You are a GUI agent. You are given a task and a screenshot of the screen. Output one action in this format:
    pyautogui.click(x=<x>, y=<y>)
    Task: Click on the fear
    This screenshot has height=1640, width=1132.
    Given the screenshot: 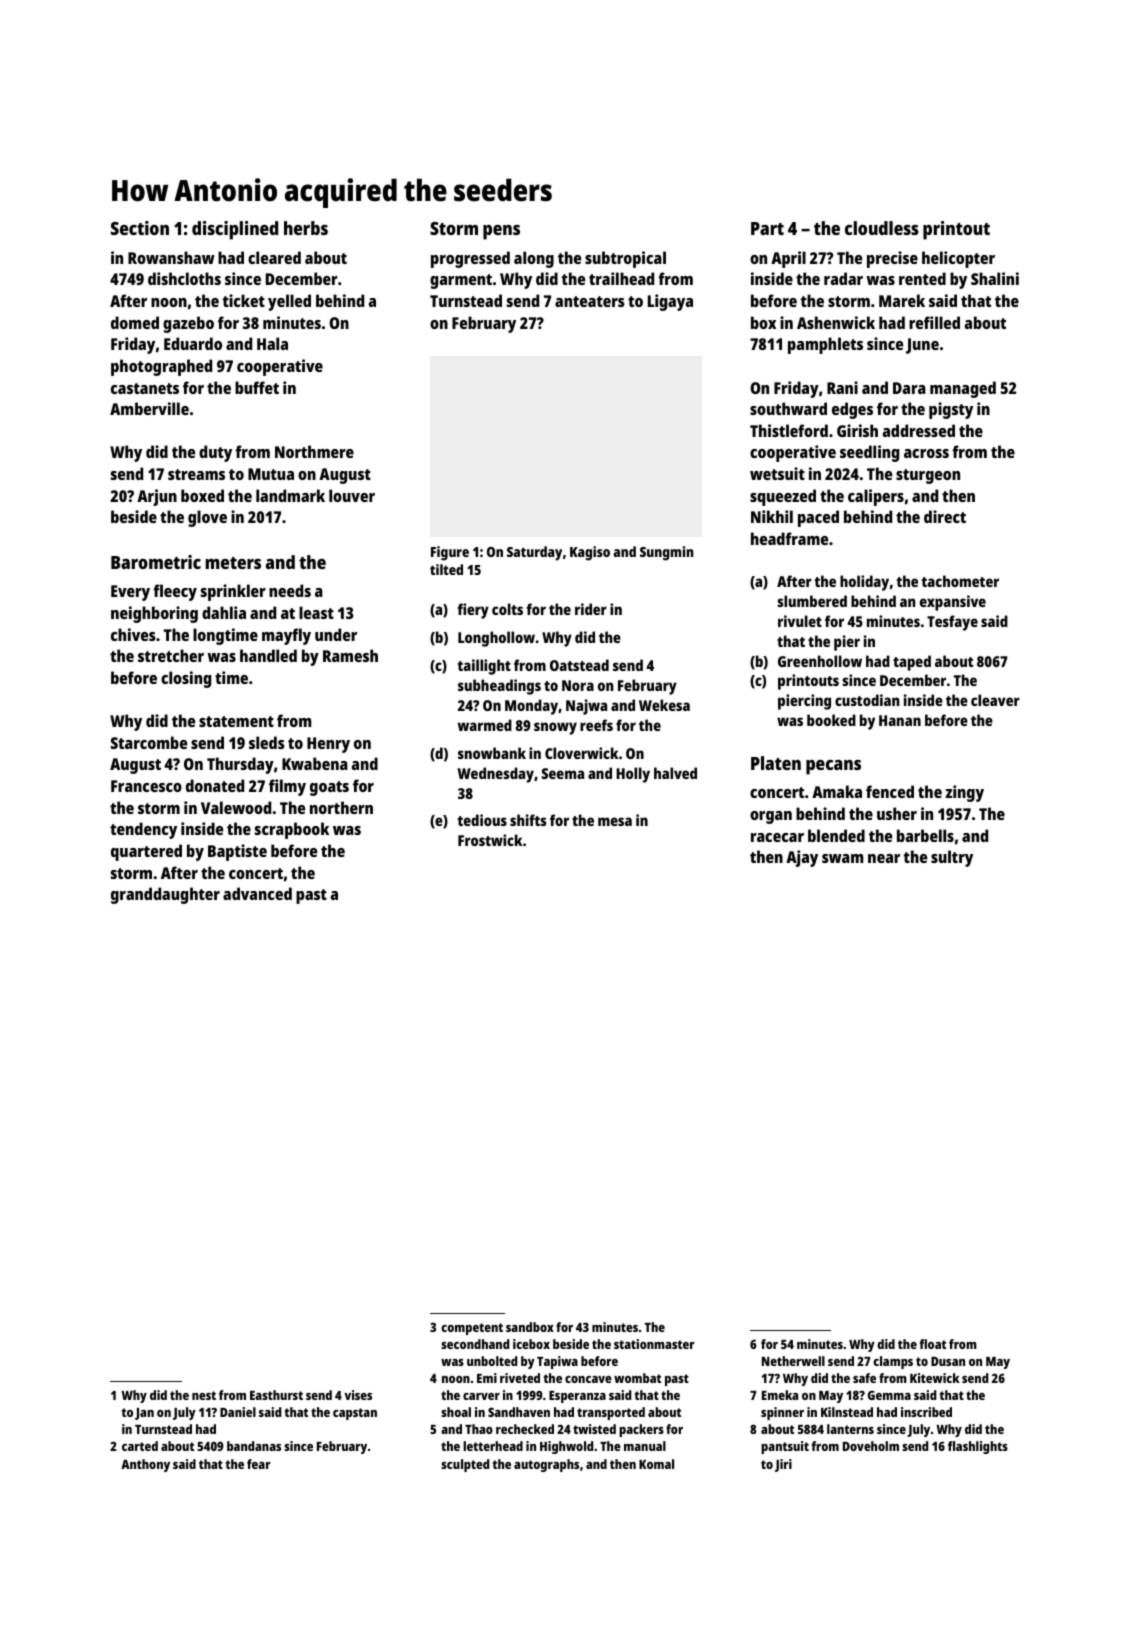 What is the action you would take?
    pyautogui.click(x=259, y=1464)
